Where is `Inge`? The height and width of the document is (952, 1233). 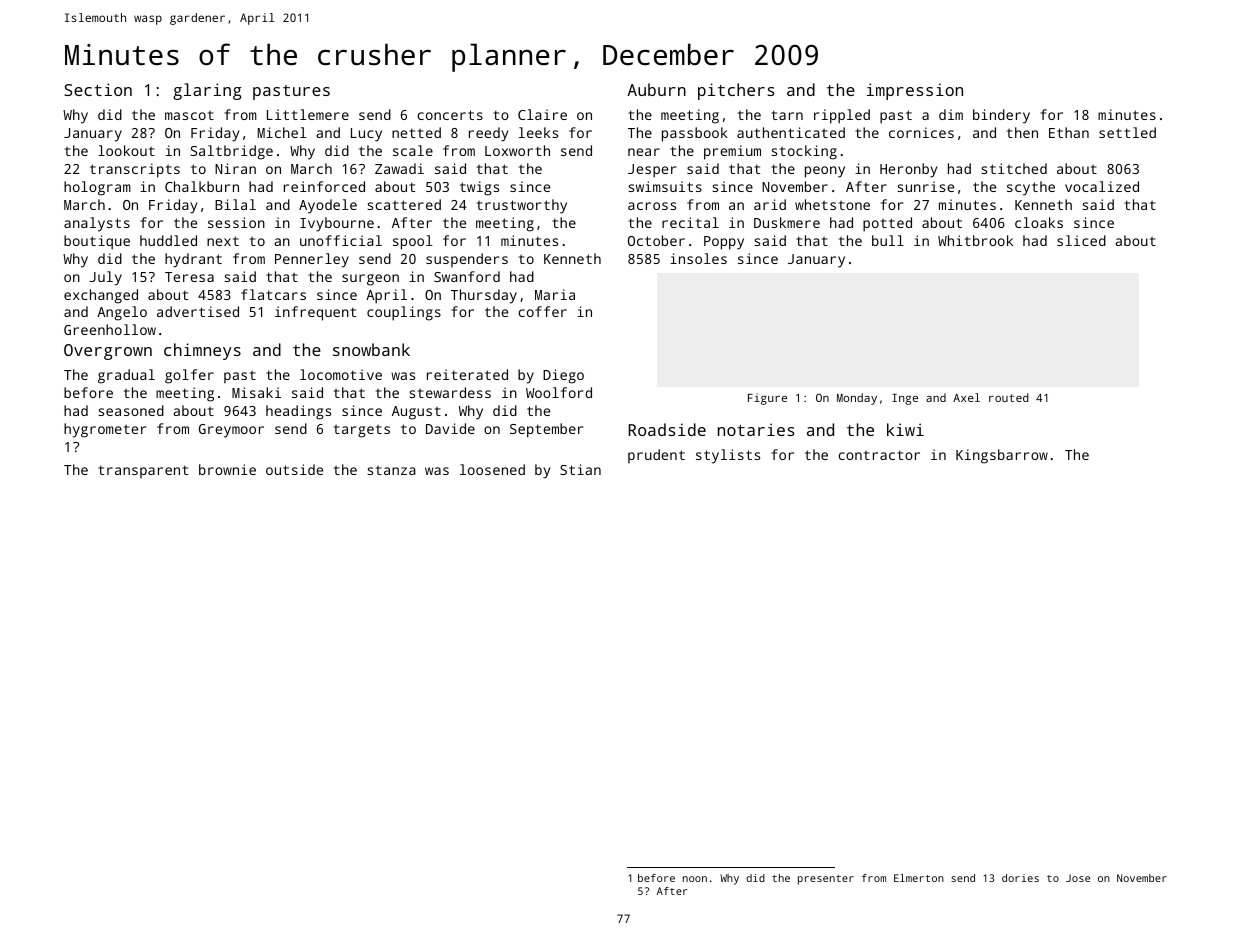
Inge is located at coordinates (905, 399).
